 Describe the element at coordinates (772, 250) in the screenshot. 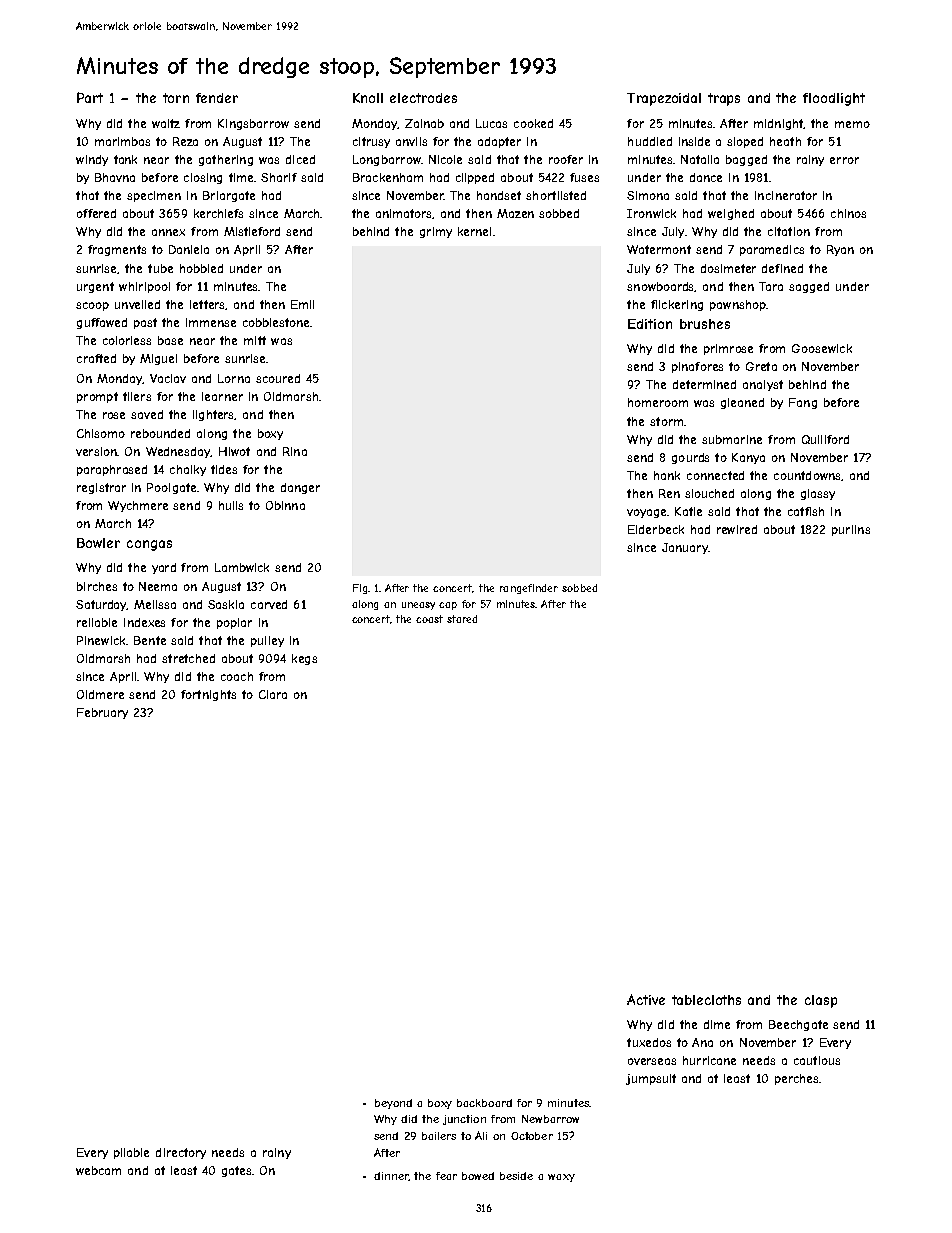

I see `paramedics` at that location.
